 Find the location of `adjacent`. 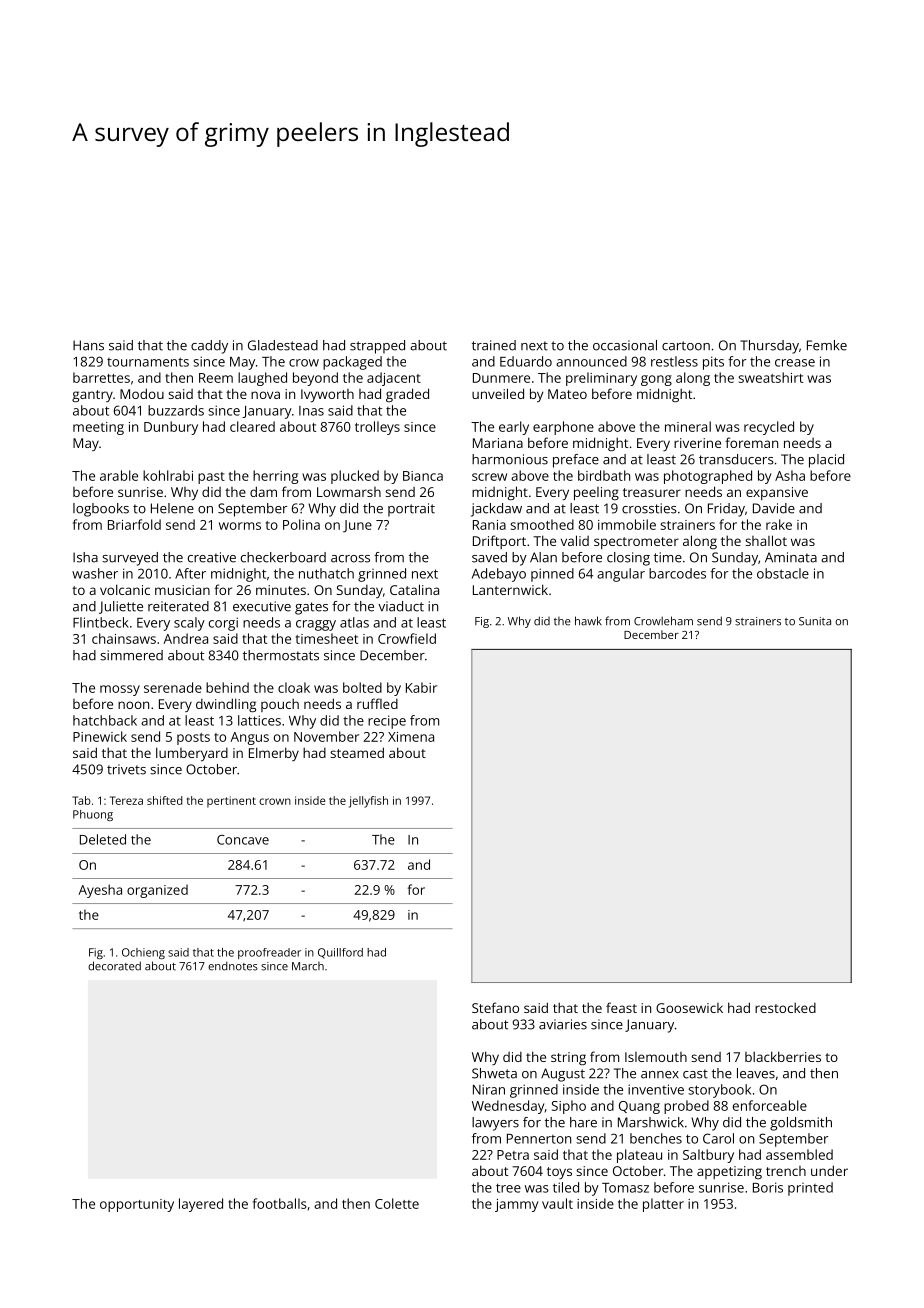

adjacent is located at coordinates (394, 379).
